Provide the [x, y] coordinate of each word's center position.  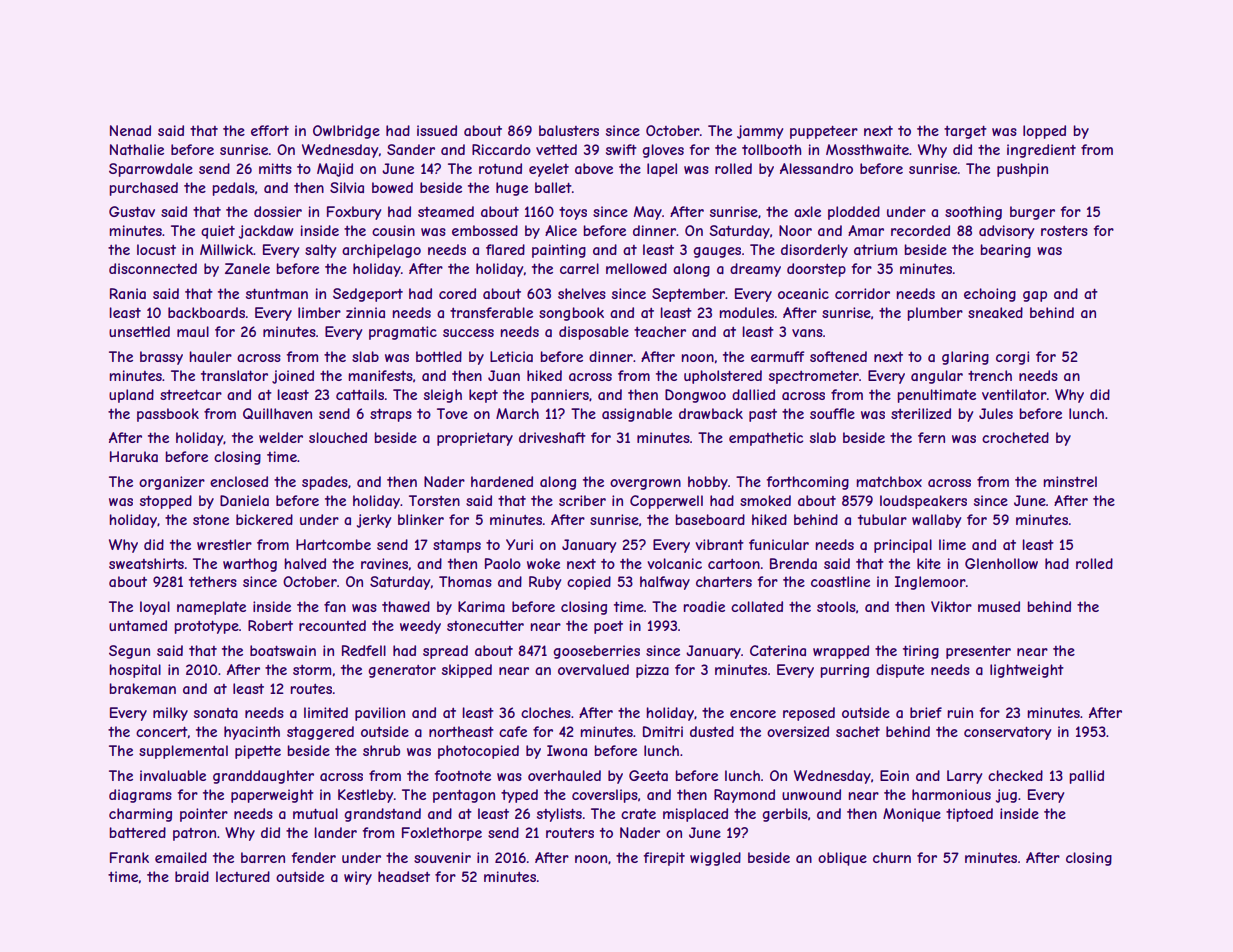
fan [335, 606]
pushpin [1022, 170]
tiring [921, 652]
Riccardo [501, 149]
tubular [882, 519]
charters [724, 581]
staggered [320, 733]
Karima [481, 606]
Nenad [130, 130]
